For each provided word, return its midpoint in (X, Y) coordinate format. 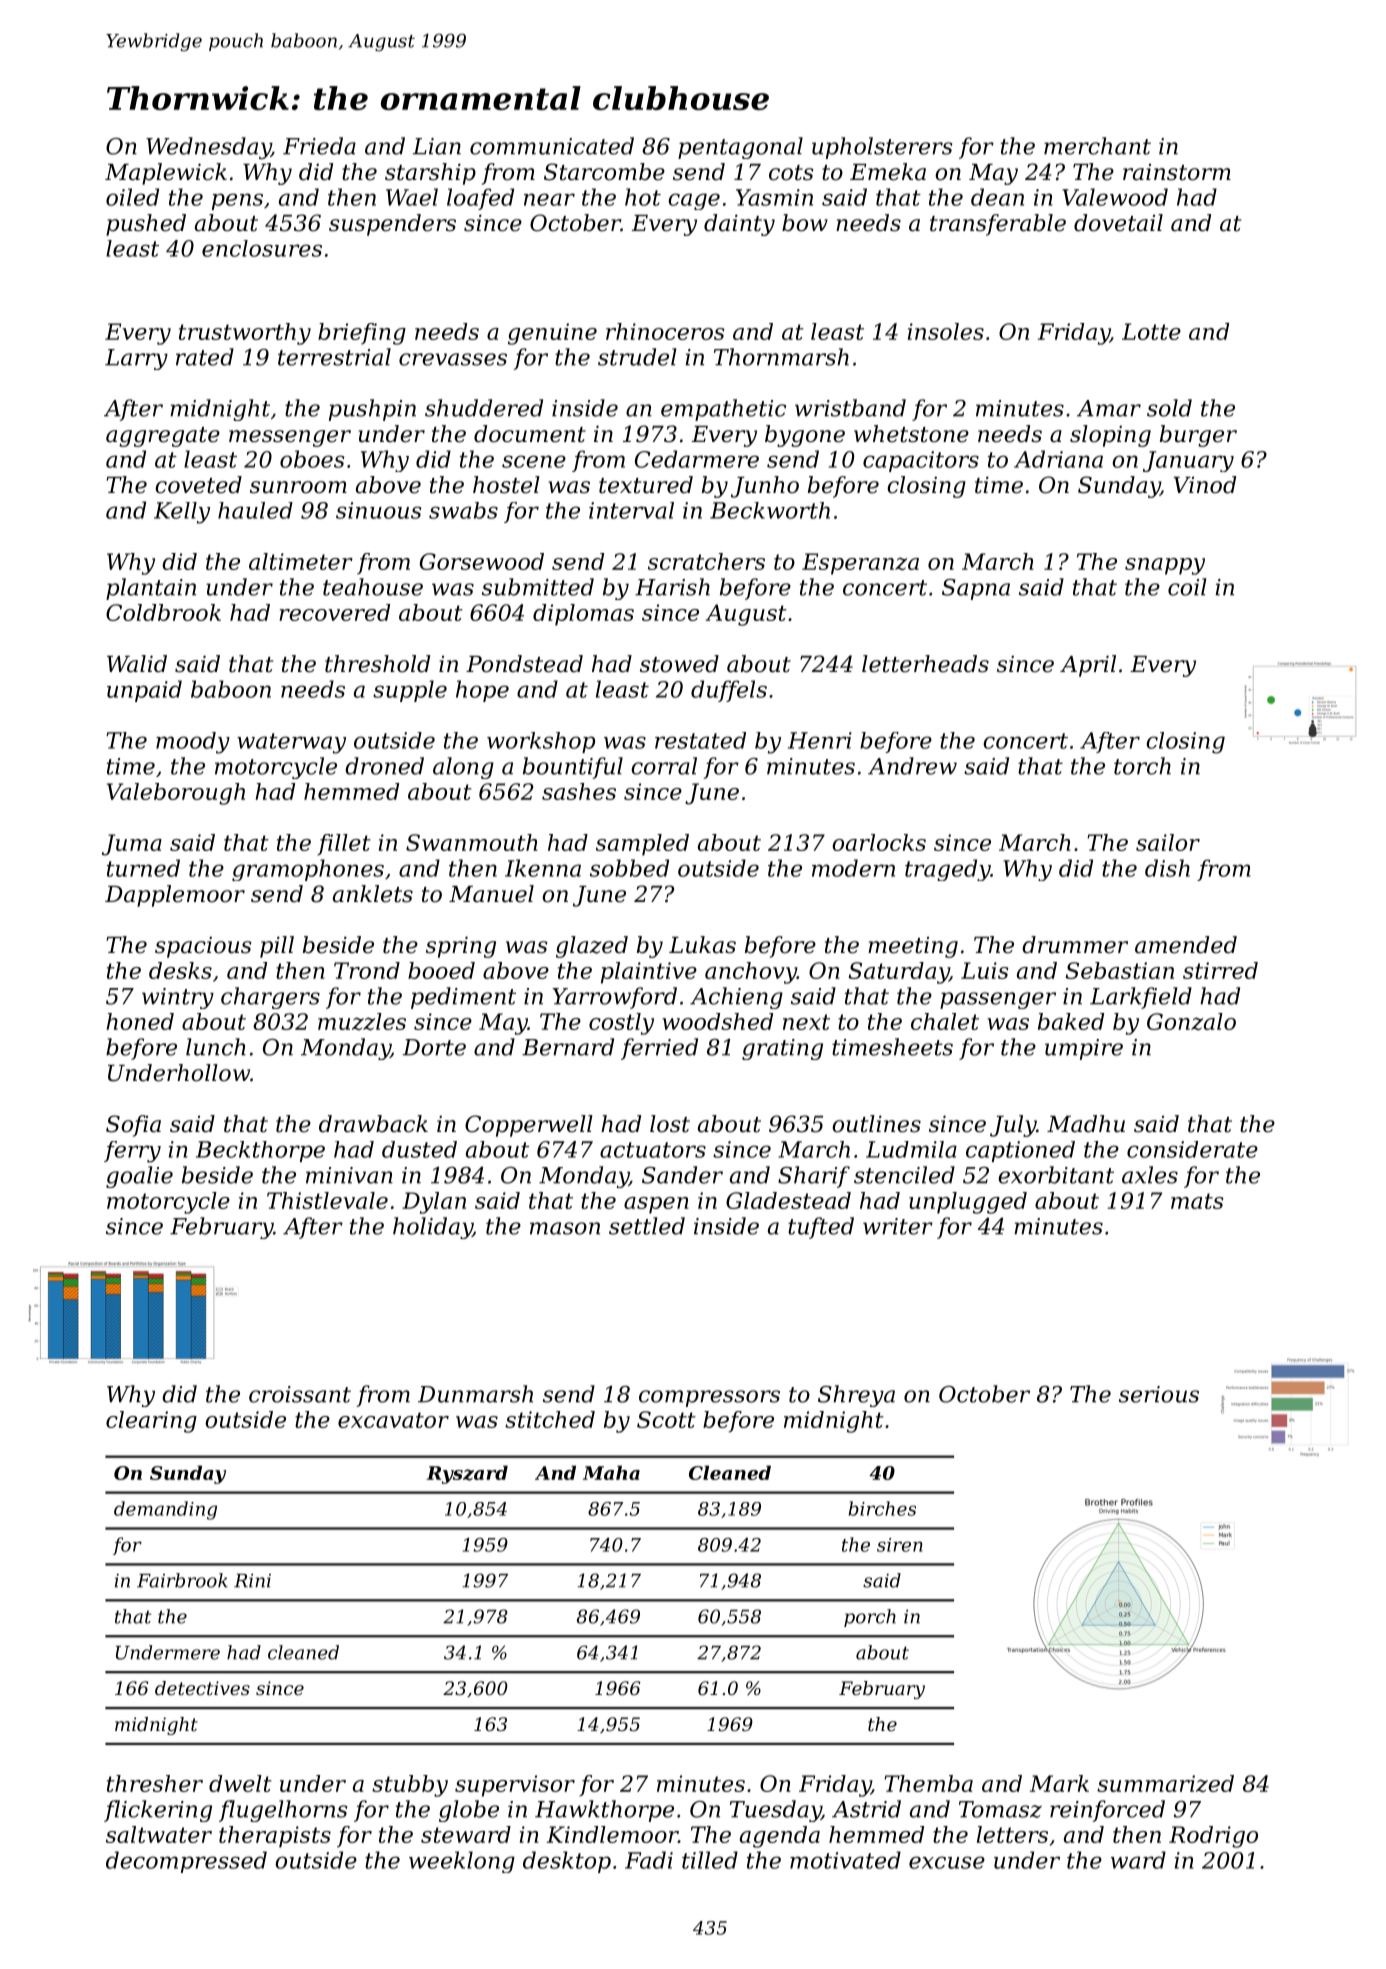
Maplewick (166, 174)
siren (900, 1545)
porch (870, 1618)
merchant (1097, 146)
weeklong (462, 1862)
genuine (552, 334)
